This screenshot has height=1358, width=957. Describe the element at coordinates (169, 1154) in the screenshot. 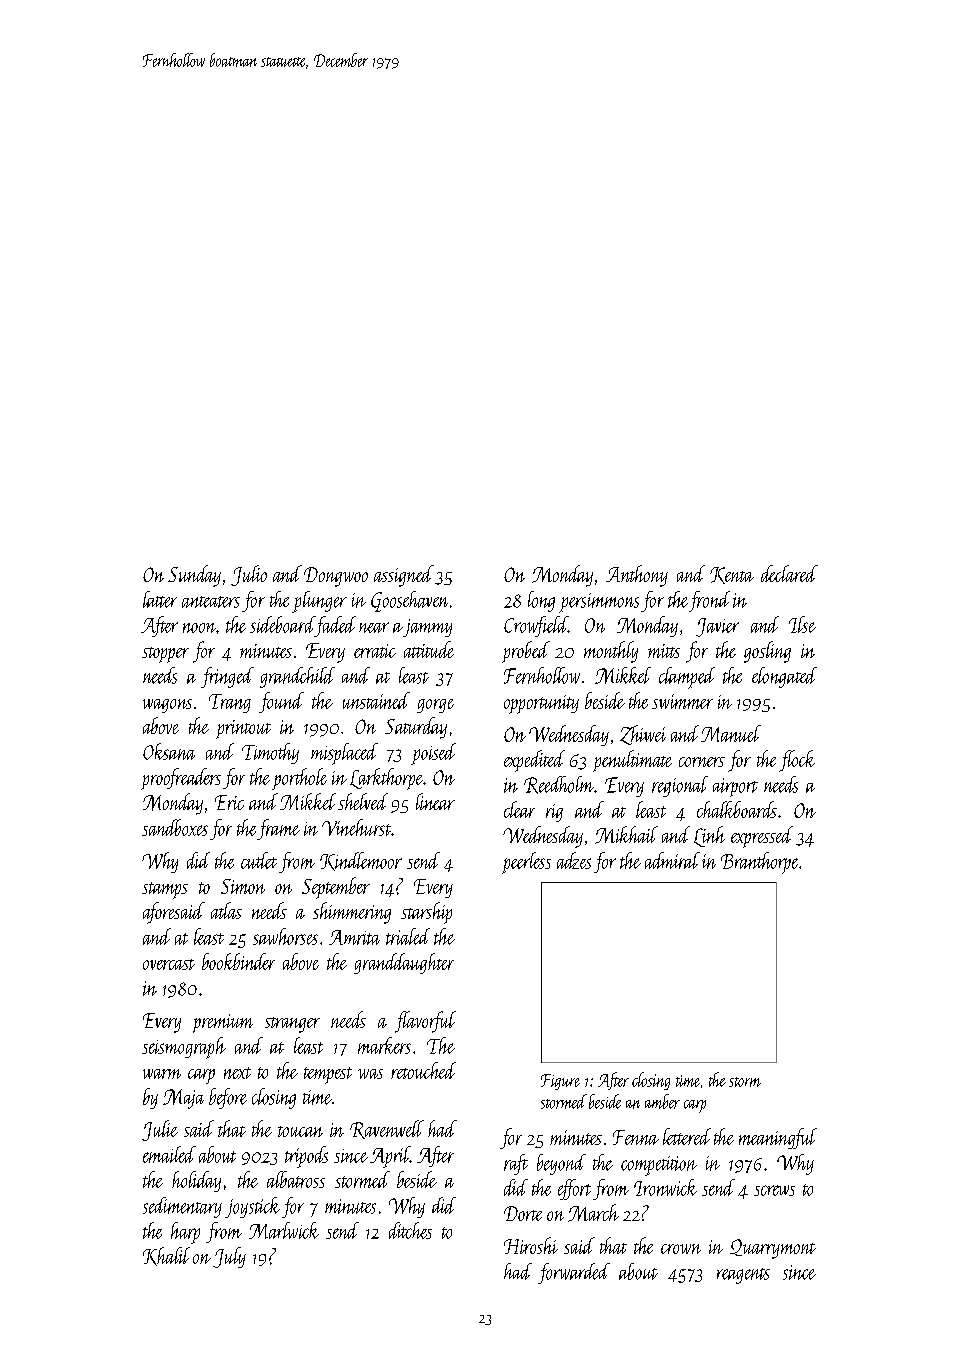

I see `emailed` at that location.
